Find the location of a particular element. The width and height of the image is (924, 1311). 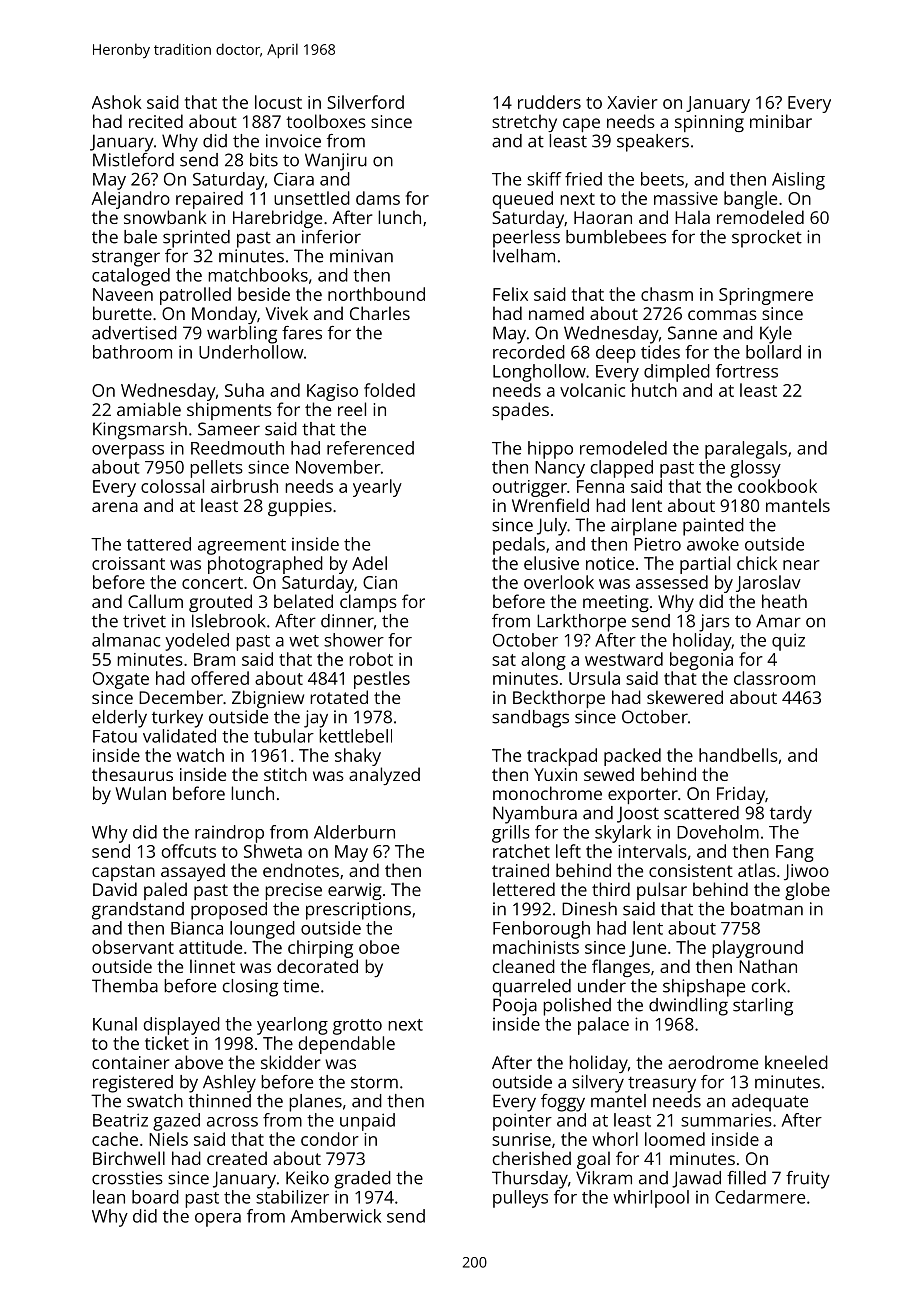

queued is located at coordinates (522, 200).
